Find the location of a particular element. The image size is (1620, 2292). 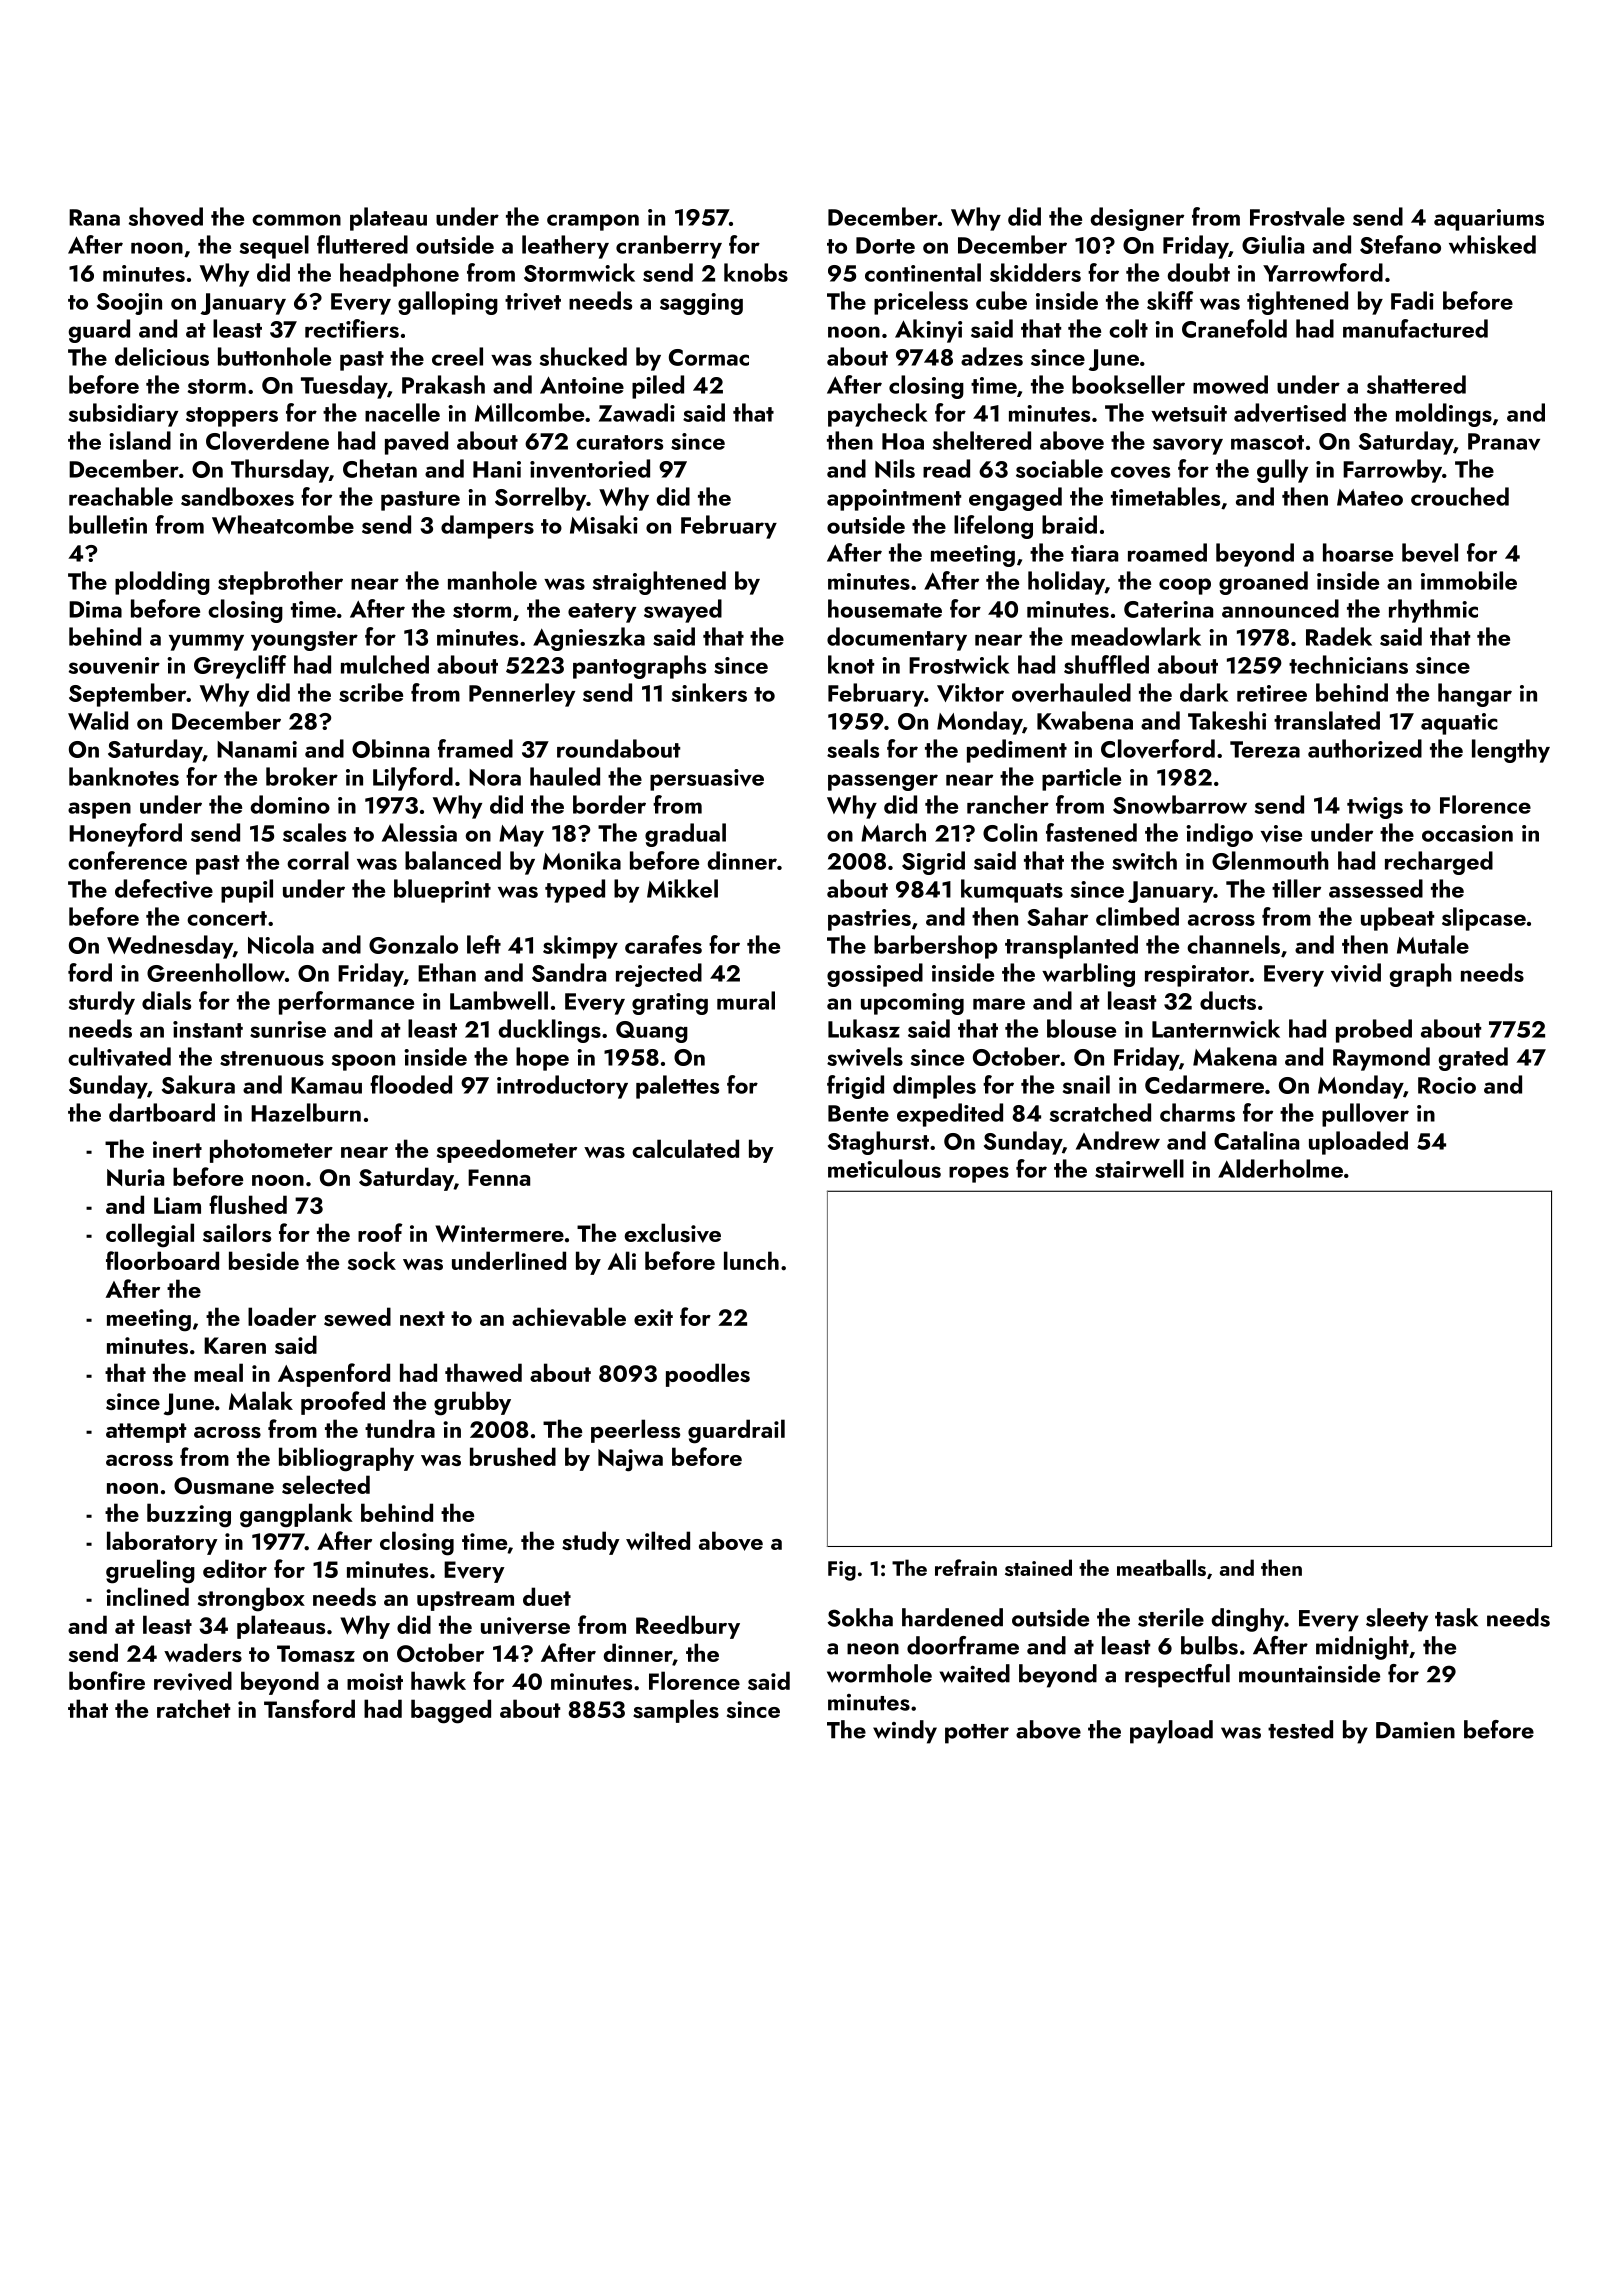

Dorte is located at coordinates (885, 245).
